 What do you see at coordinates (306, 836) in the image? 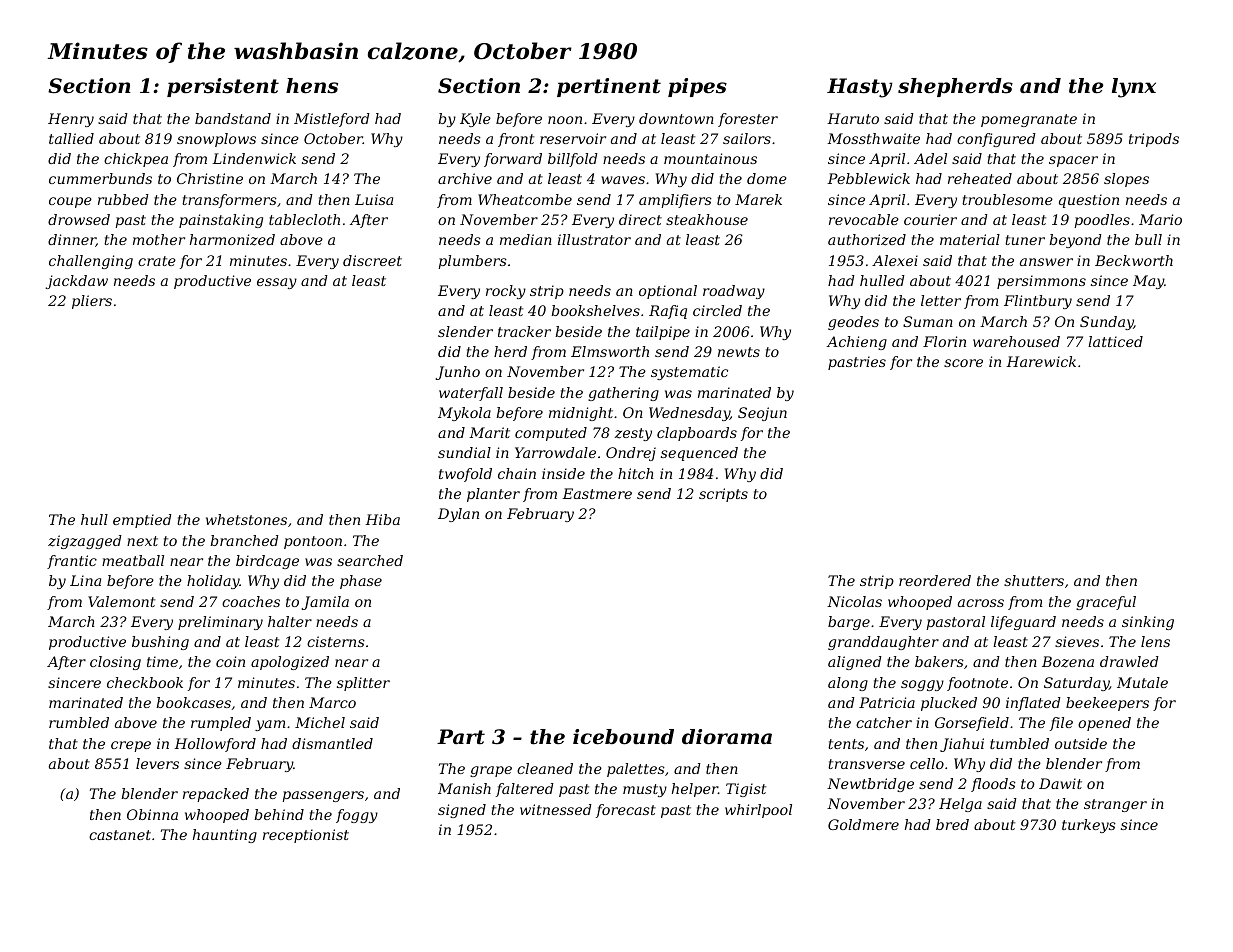
I see `receptionist` at bounding box center [306, 836].
